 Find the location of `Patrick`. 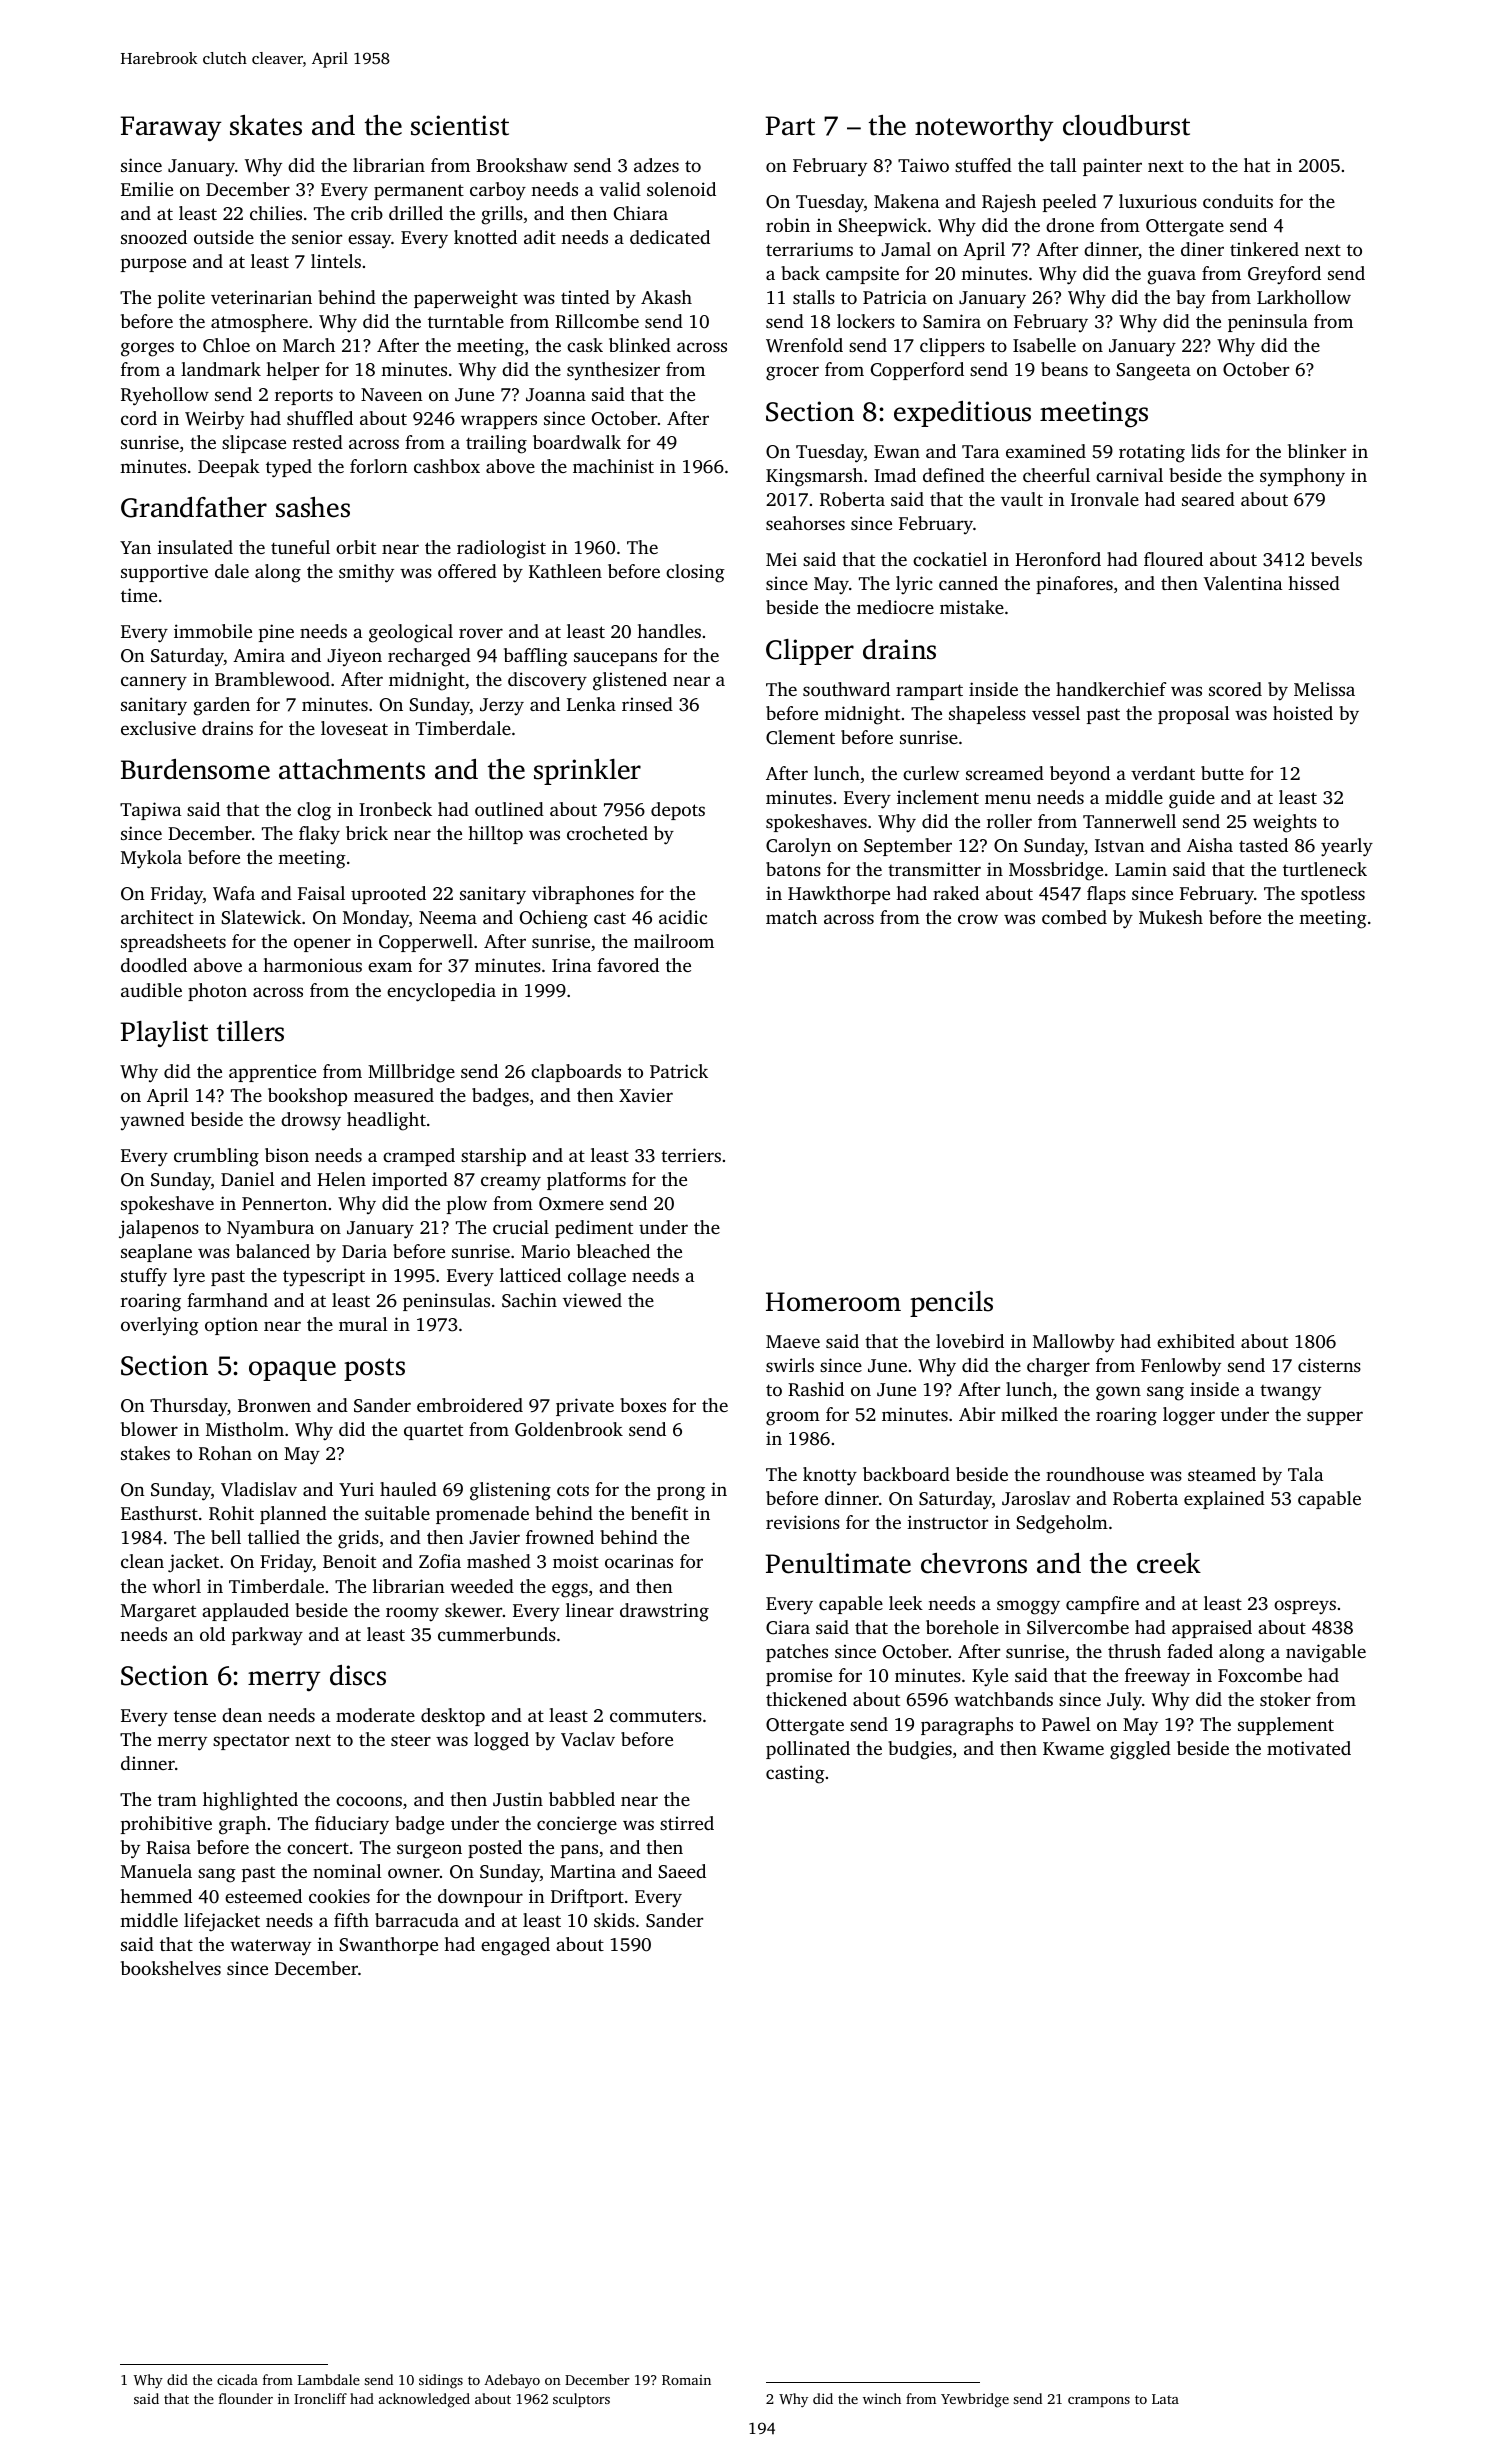

Patrick is located at coordinates (679, 1071).
